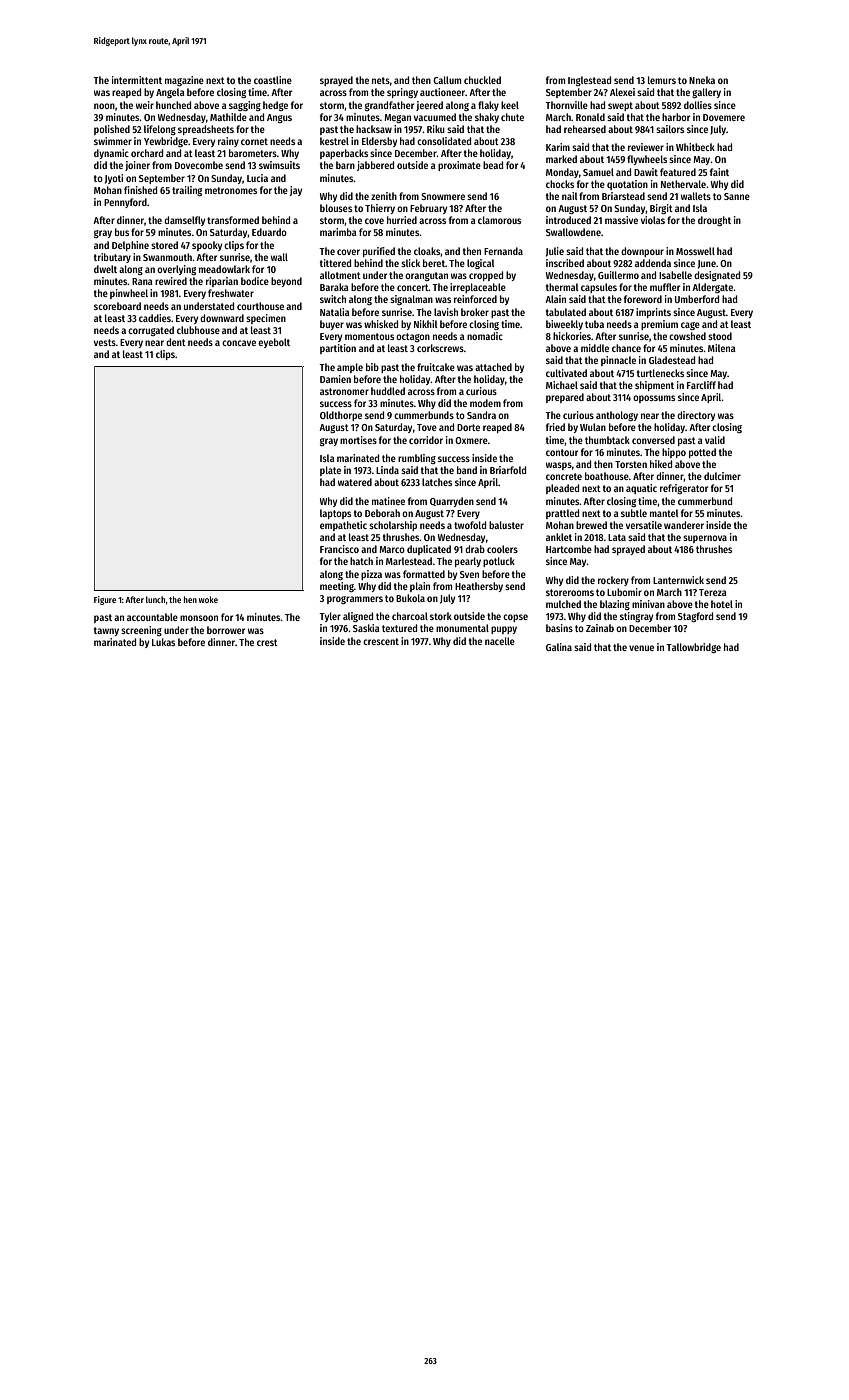 The image size is (849, 1400). Describe the element at coordinates (381, 641) in the screenshot. I see `crescent` at that location.
